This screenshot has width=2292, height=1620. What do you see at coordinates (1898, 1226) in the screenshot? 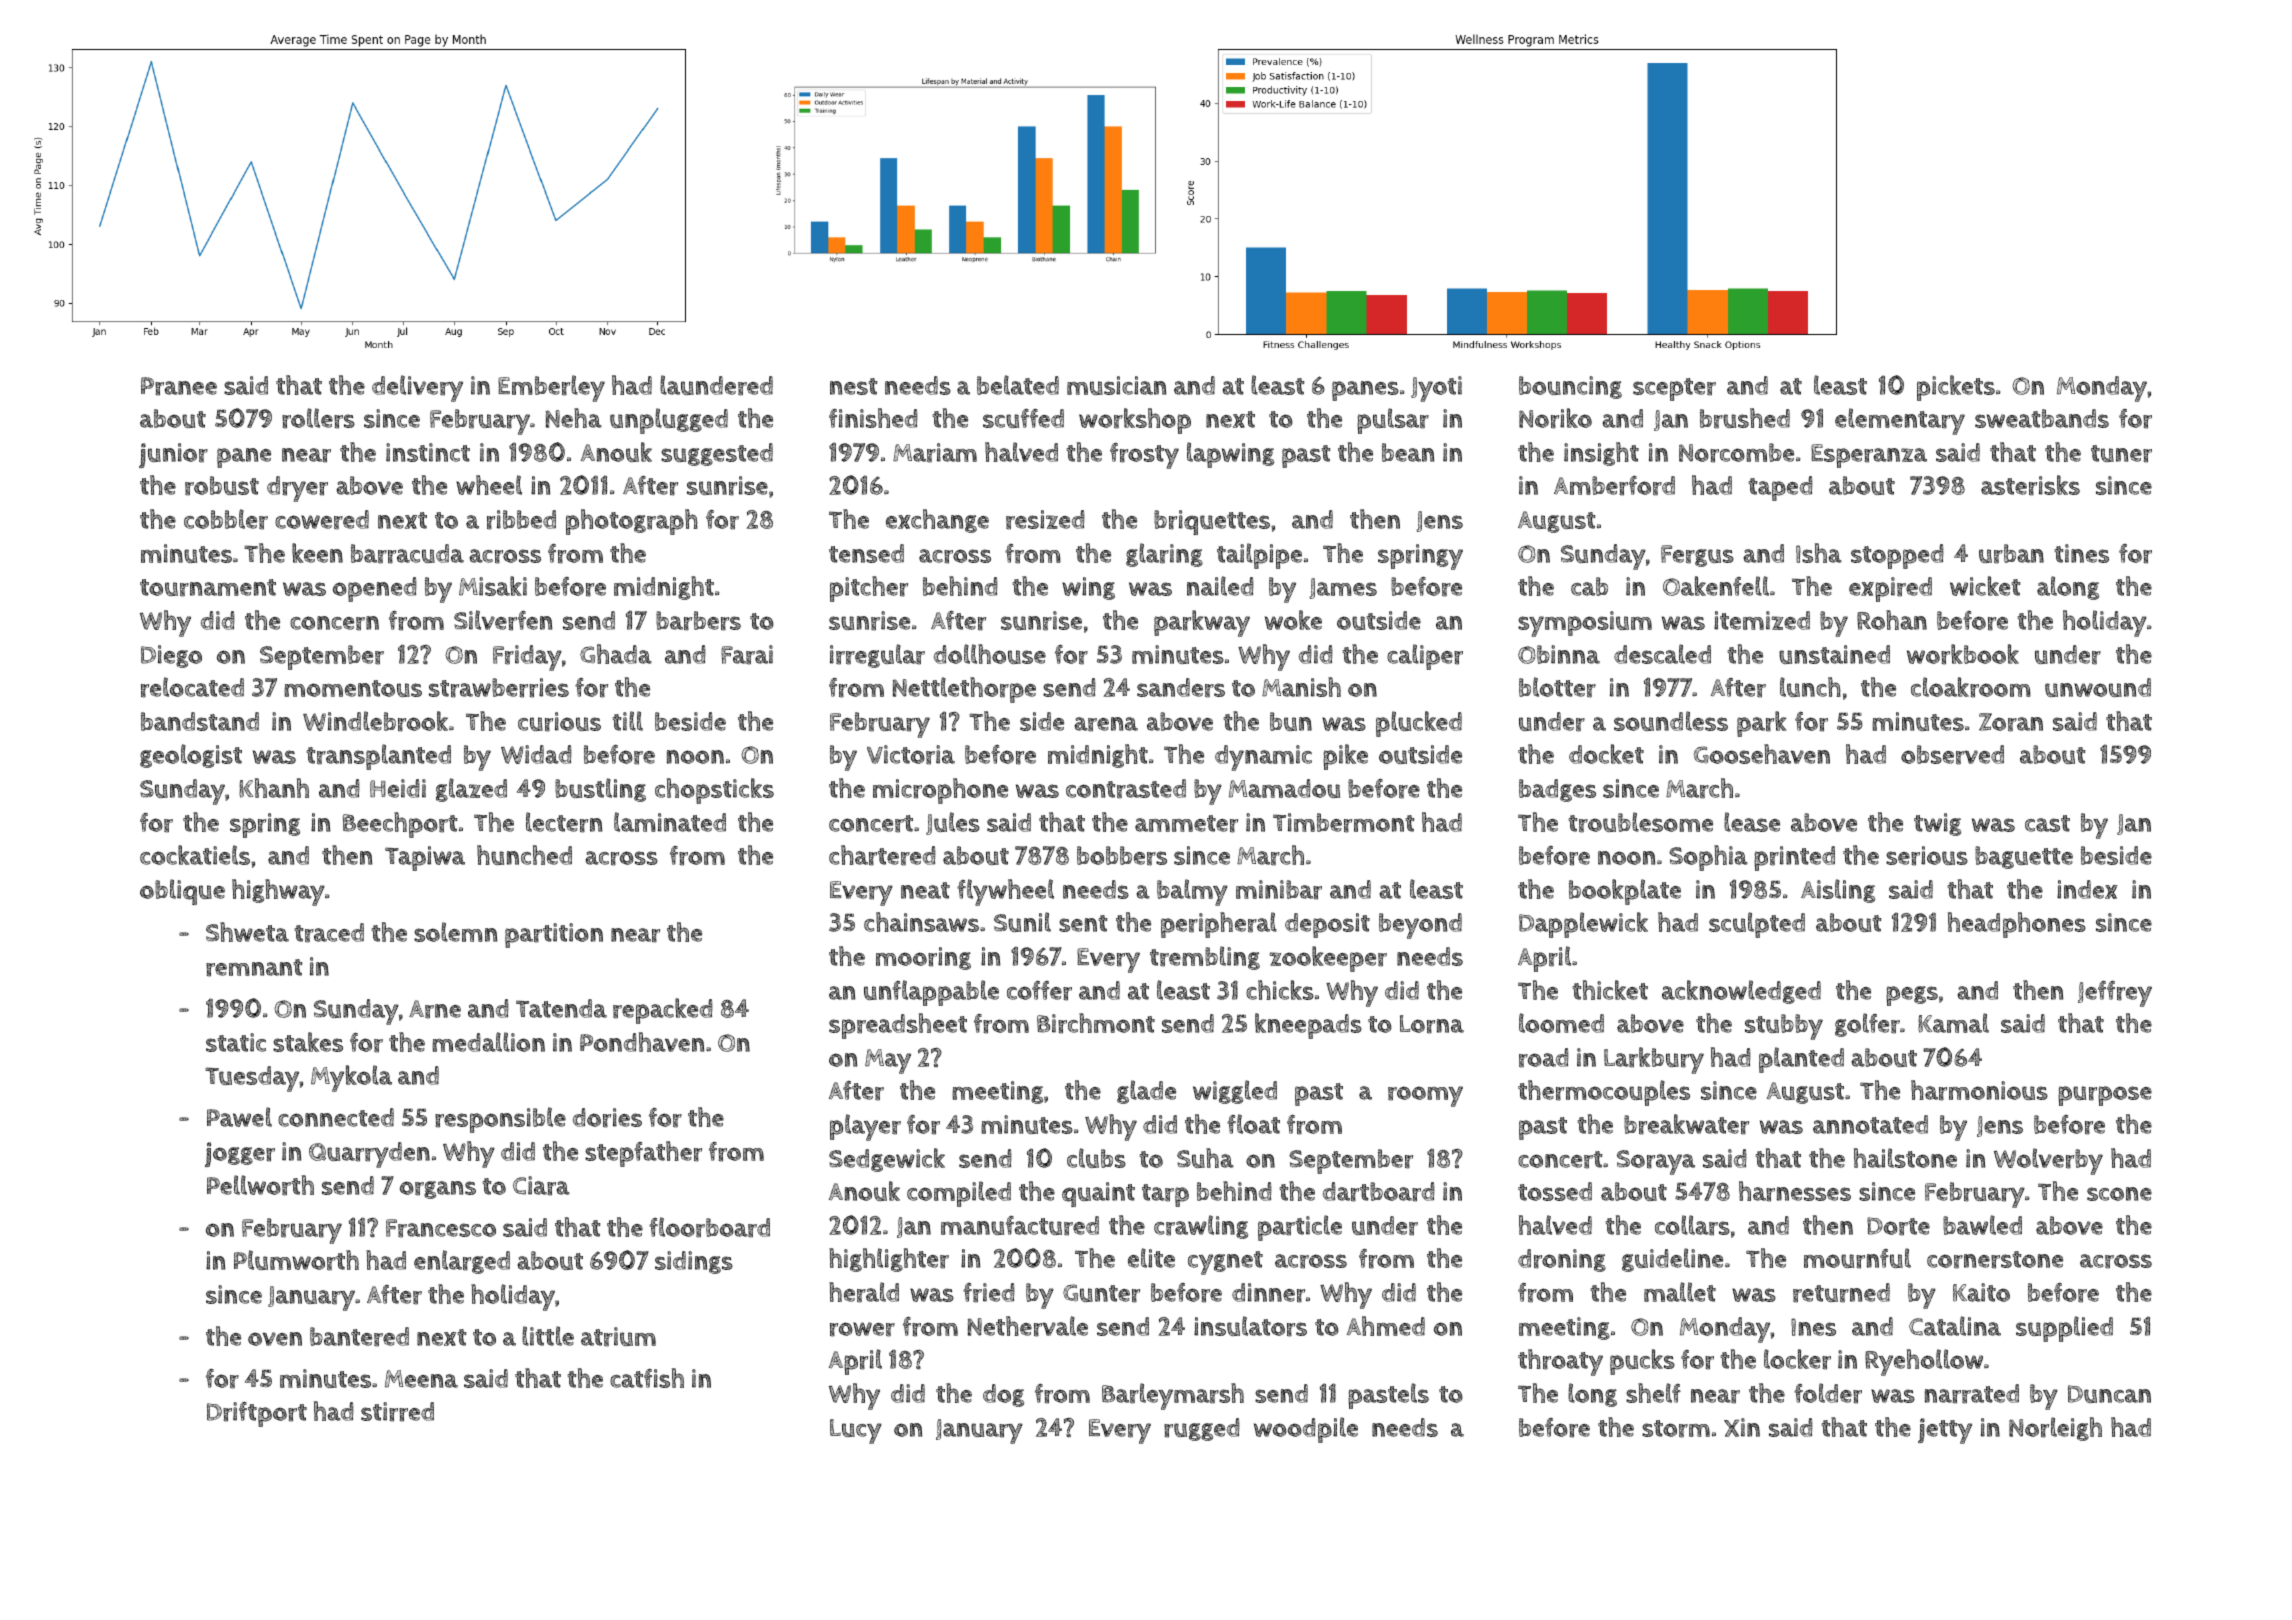
I see `Dorte` at bounding box center [1898, 1226].
